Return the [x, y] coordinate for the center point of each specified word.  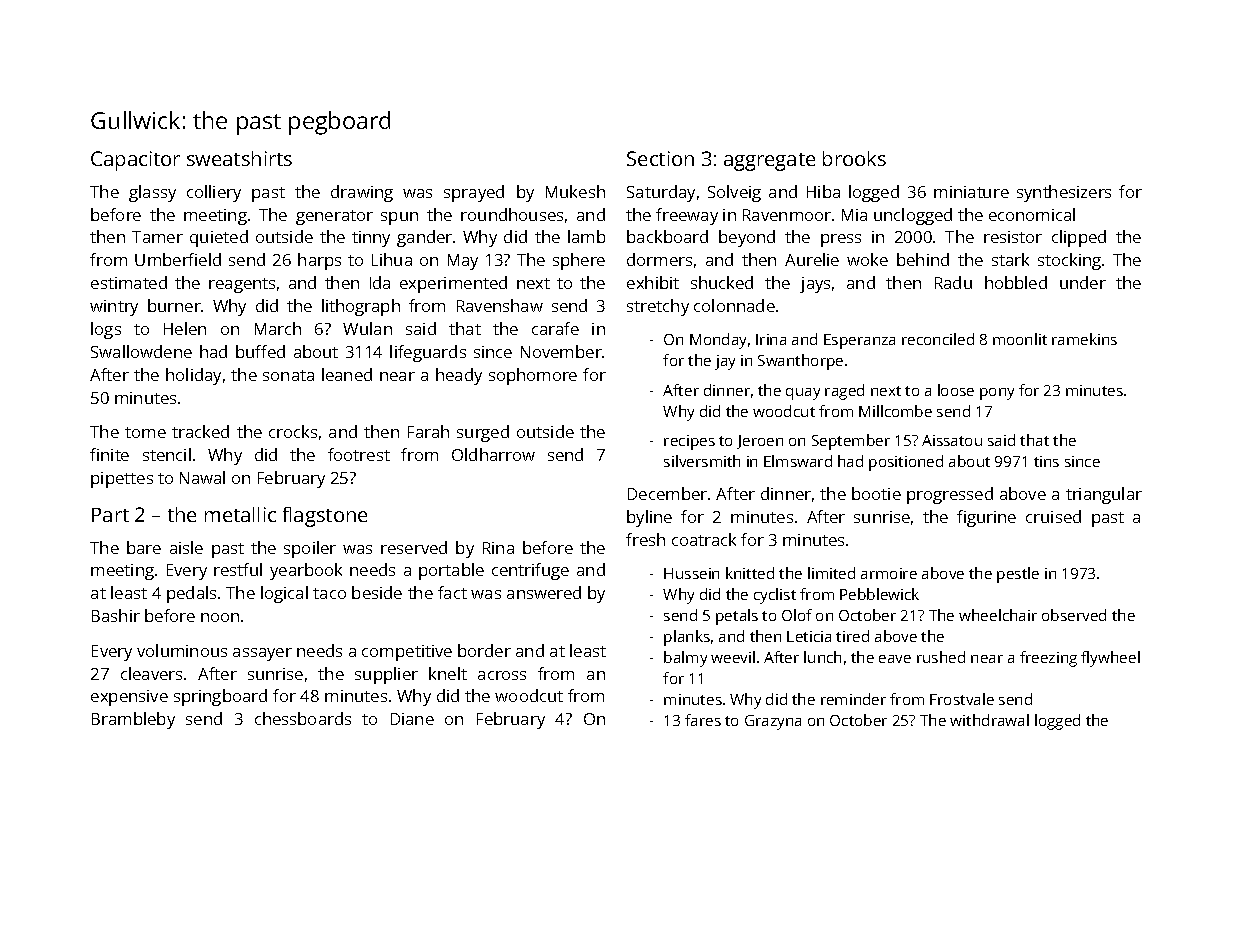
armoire [889, 573]
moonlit [1020, 339]
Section [660, 158]
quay [803, 394]
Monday [718, 341]
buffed [260, 351]
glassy [152, 193]
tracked [200, 431]
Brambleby [133, 720]
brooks [854, 158]
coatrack [704, 539]
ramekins [1084, 339]
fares [703, 720]
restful [238, 569]
